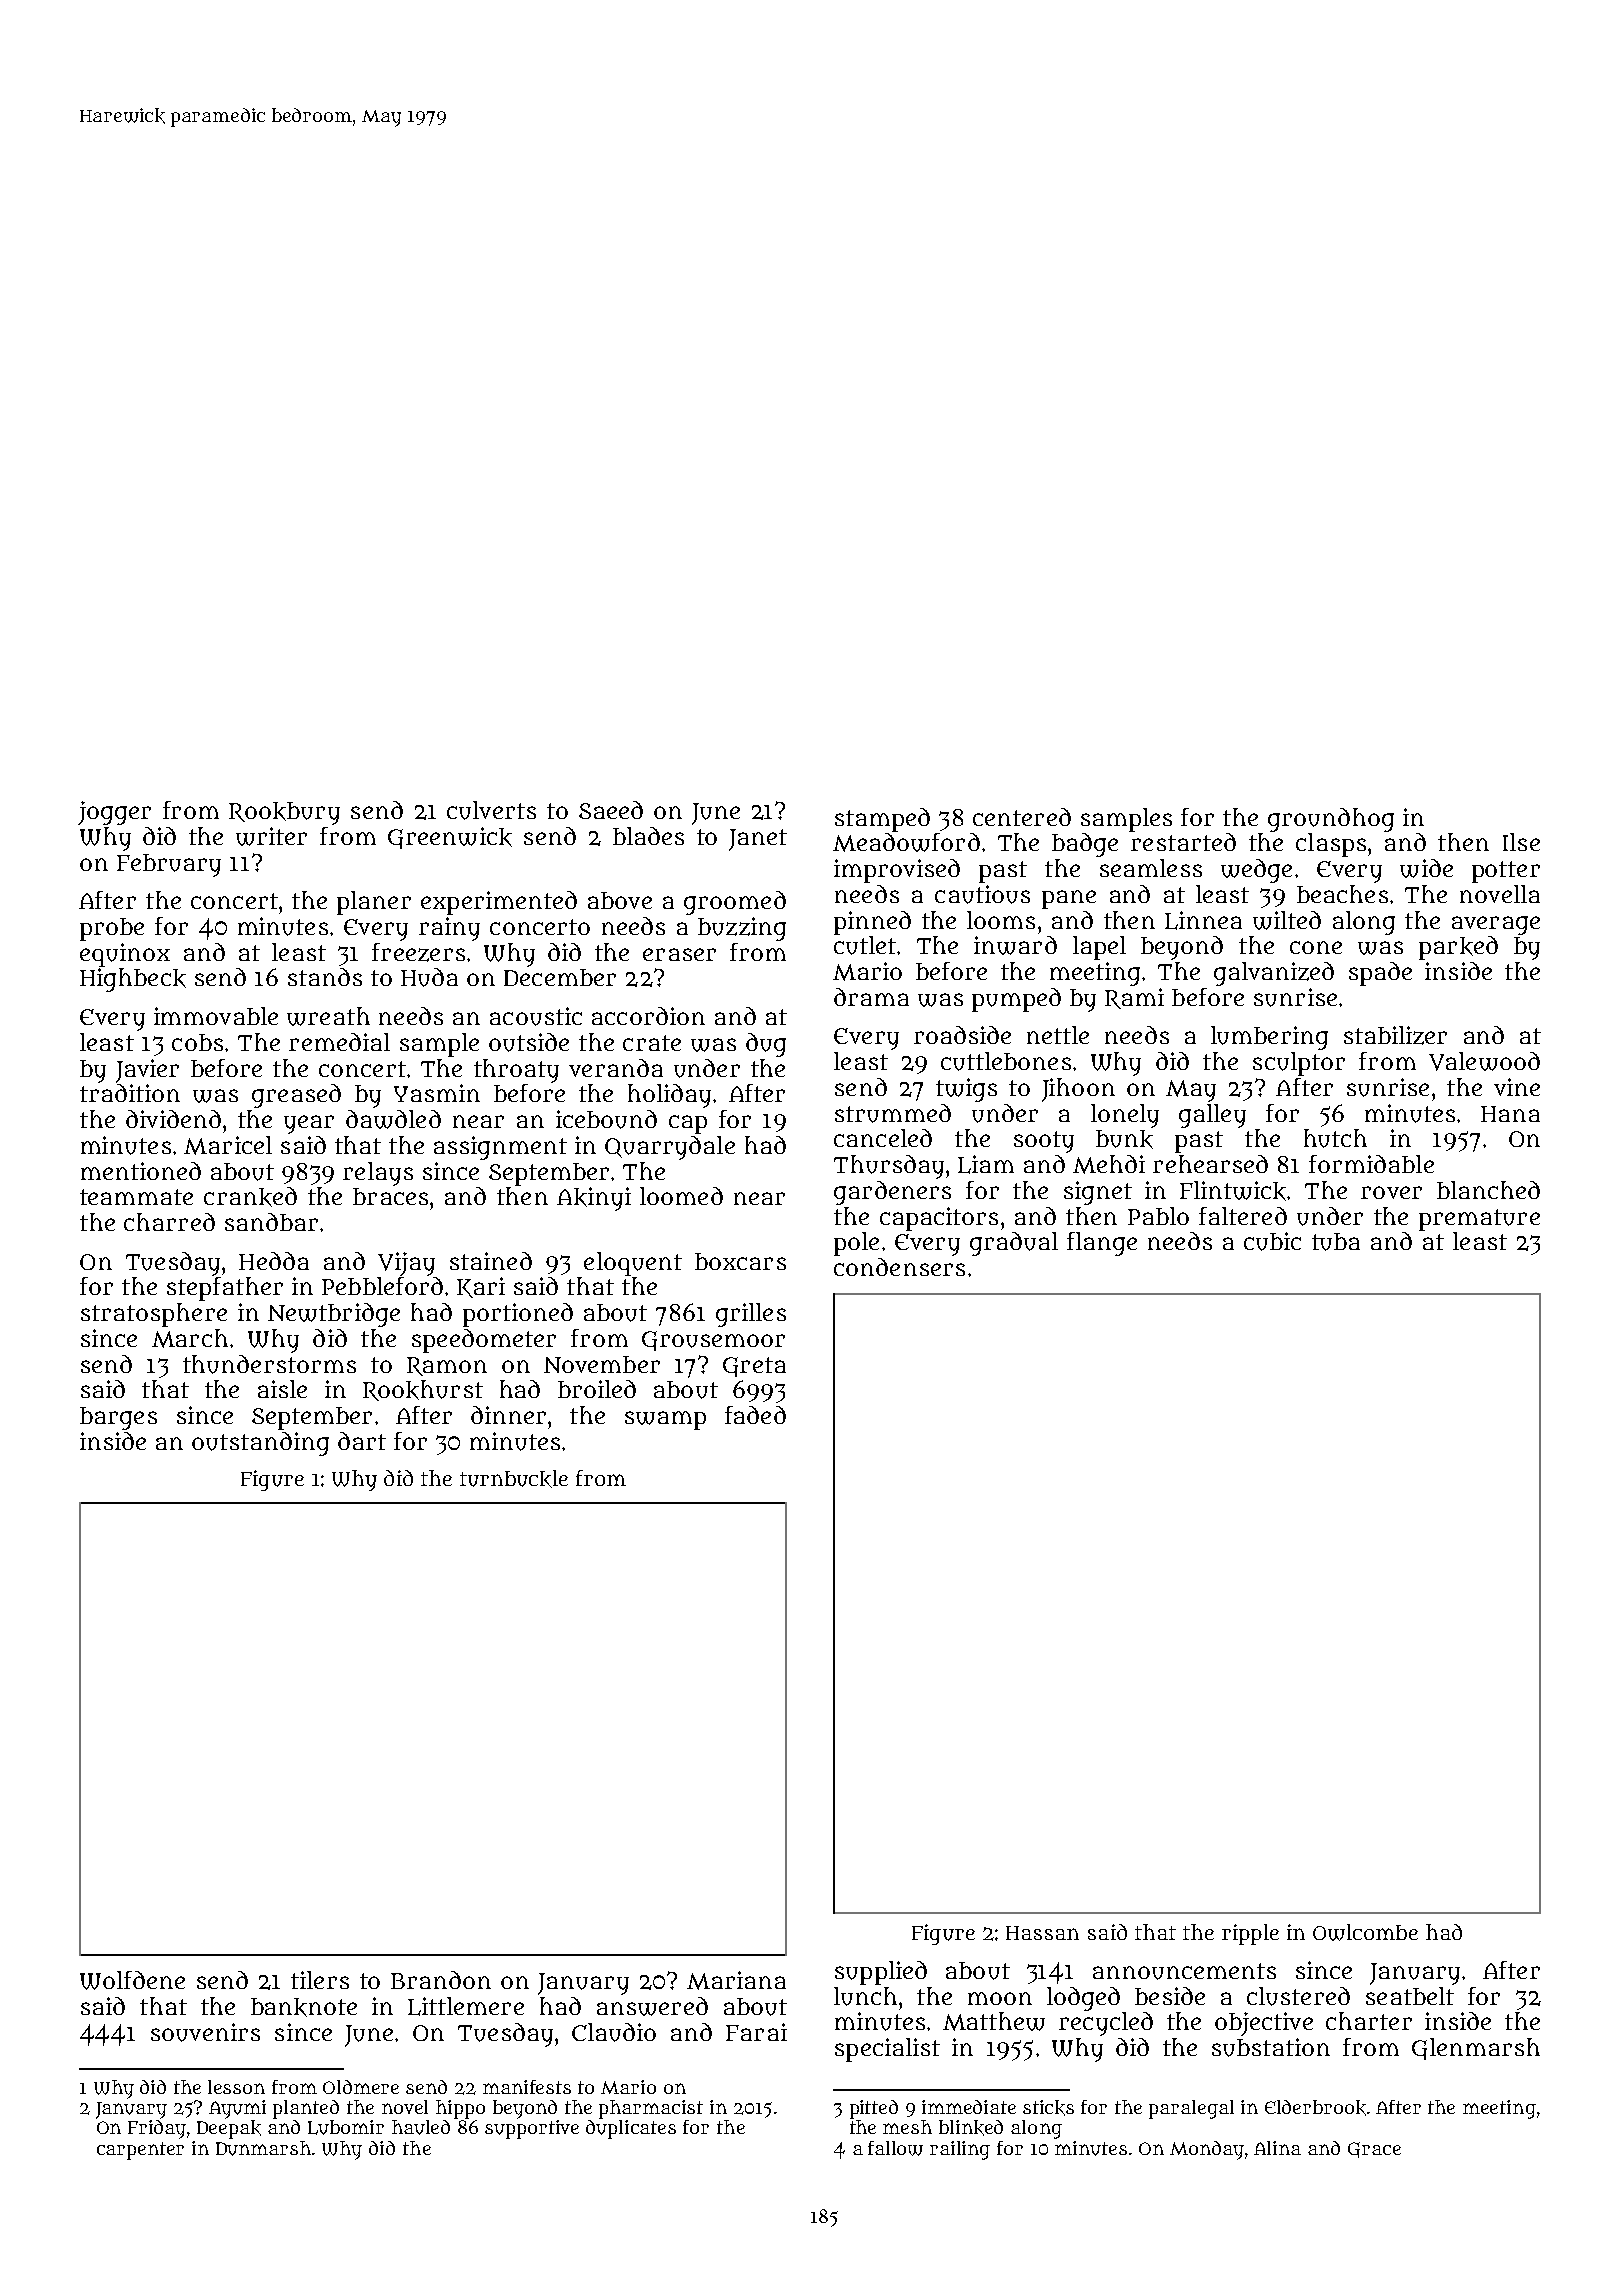  Describe the element at coordinates (755, 1415) in the screenshot. I see `faded` at that location.
